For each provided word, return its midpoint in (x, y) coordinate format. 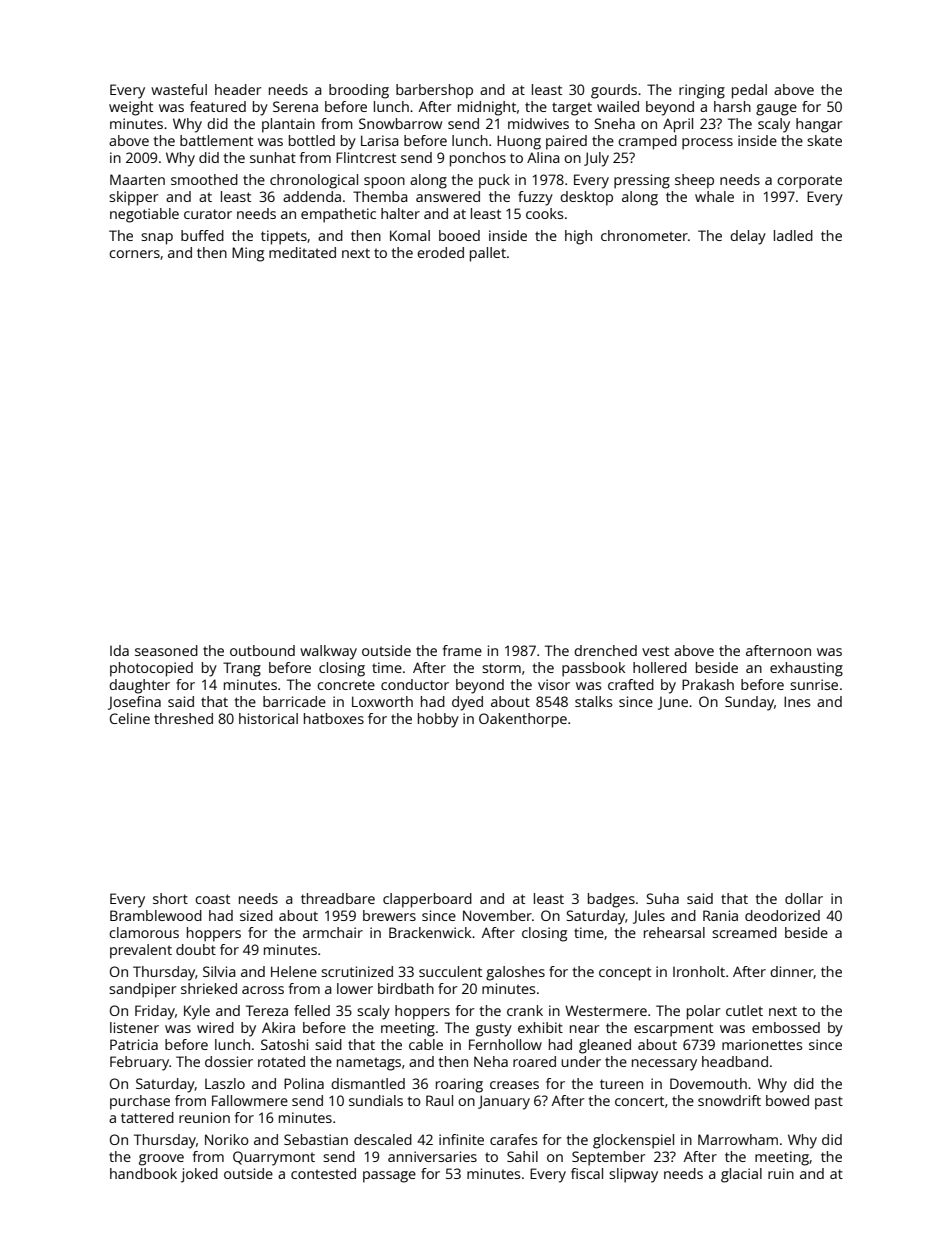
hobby (438, 720)
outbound (262, 650)
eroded (440, 252)
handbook (143, 1173)
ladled (793, 235)
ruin (781, 1173)
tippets (284, 237)
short (170, 898)
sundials (376, 1100)
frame (462, 650)
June (673, 703)
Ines (797, 701)
